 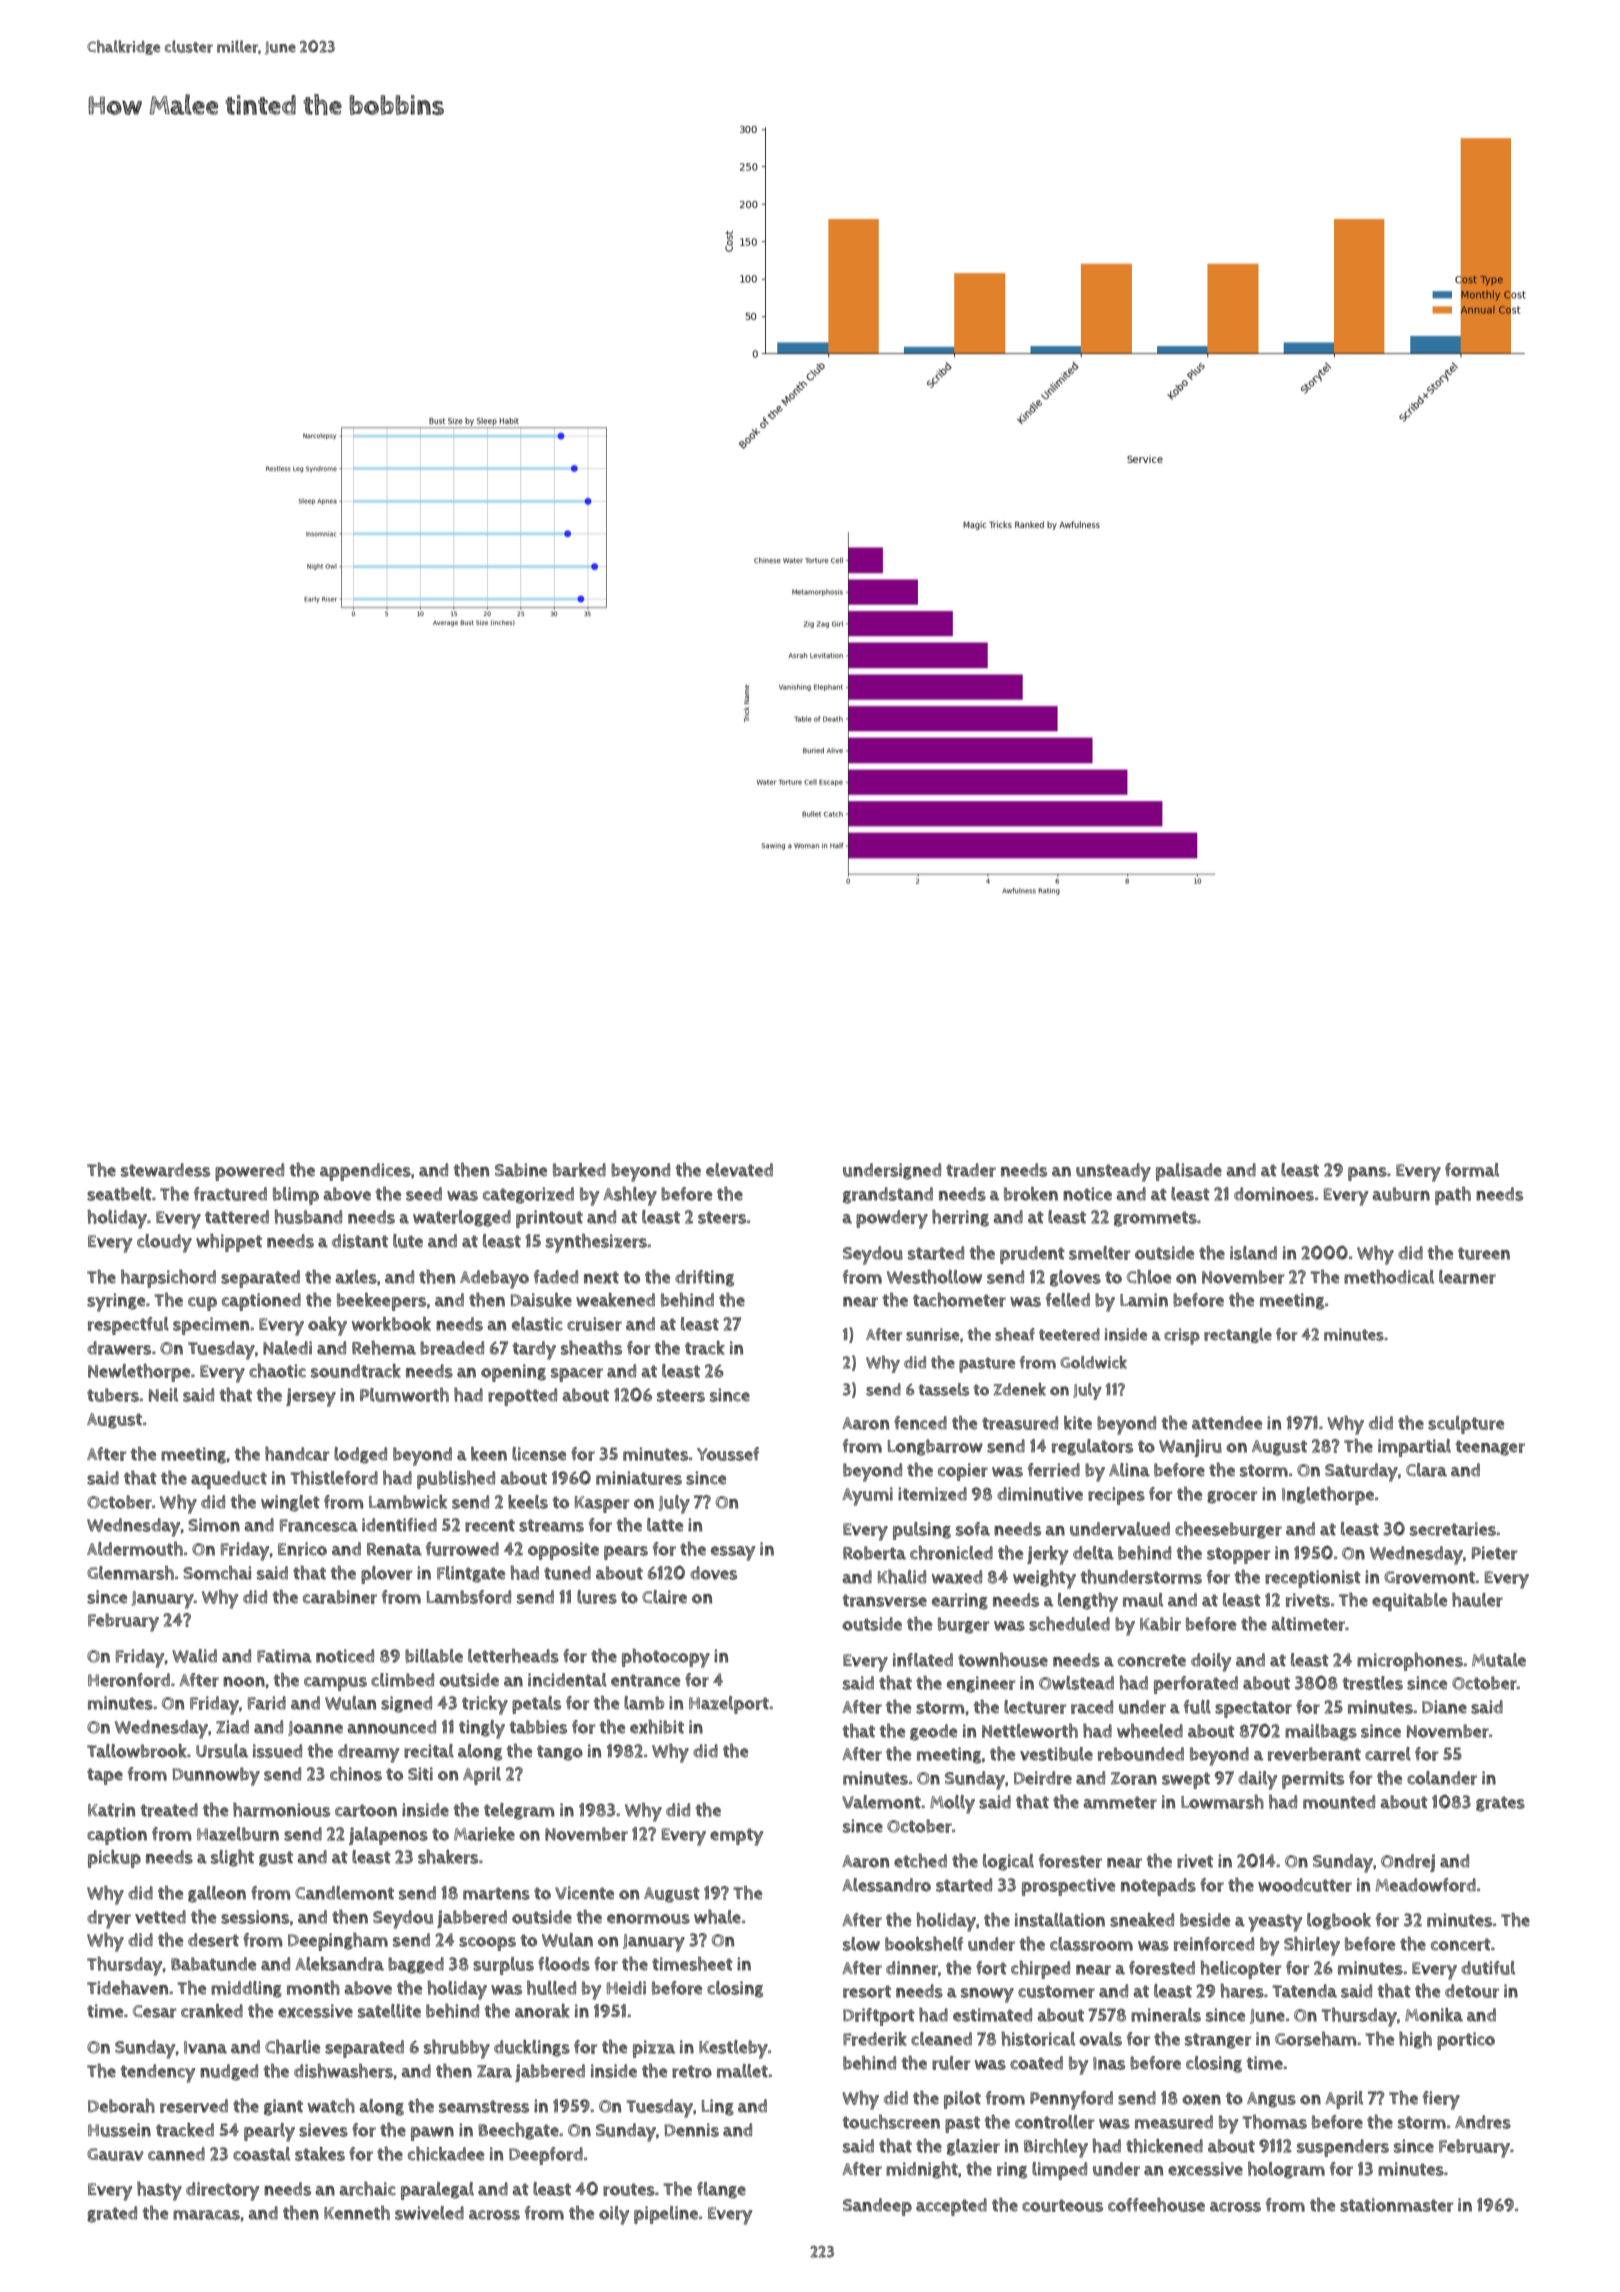 What do you see at coordinates (615, 1300) in the screenshot?
I see `weakened` at bounding box center [615, 1300].
